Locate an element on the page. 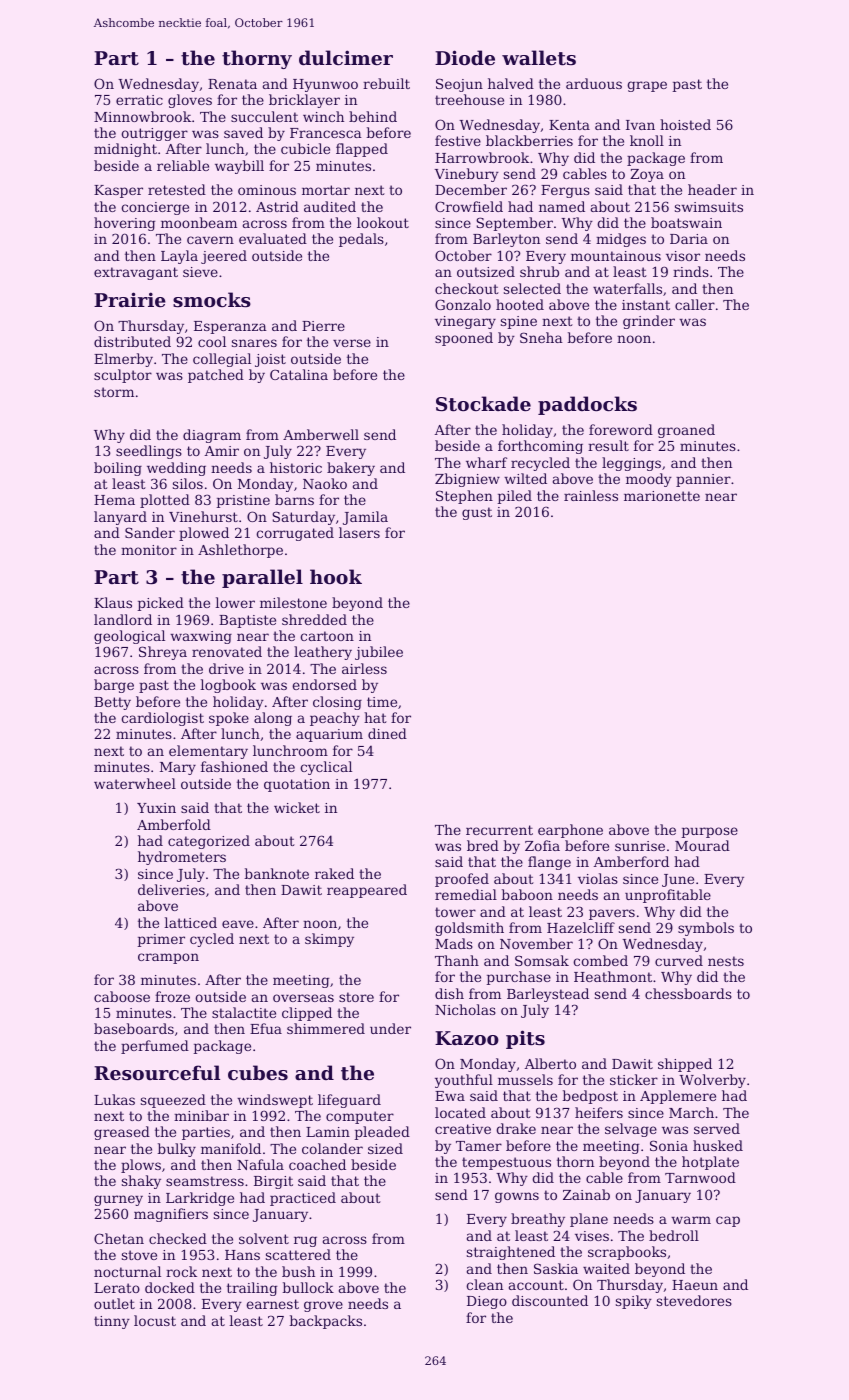  rebuilt is located at coordinates (386, 83).
